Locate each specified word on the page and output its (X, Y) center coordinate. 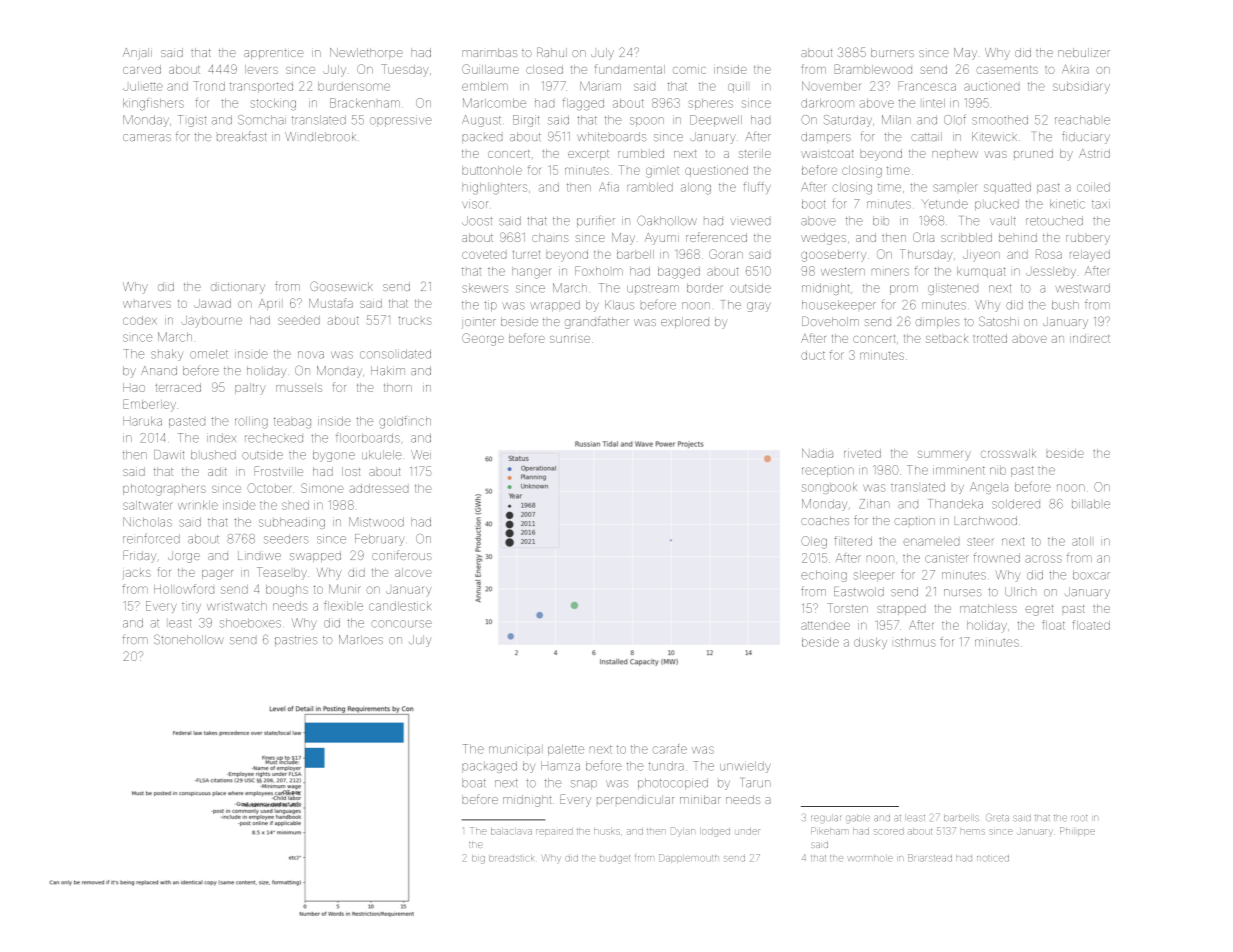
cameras (147, 138)
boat (474, 783)
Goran (726, 254)
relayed (1090, 256)
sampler (955, 187)
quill (737, 87)
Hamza (560, 766)
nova (311, 355)
